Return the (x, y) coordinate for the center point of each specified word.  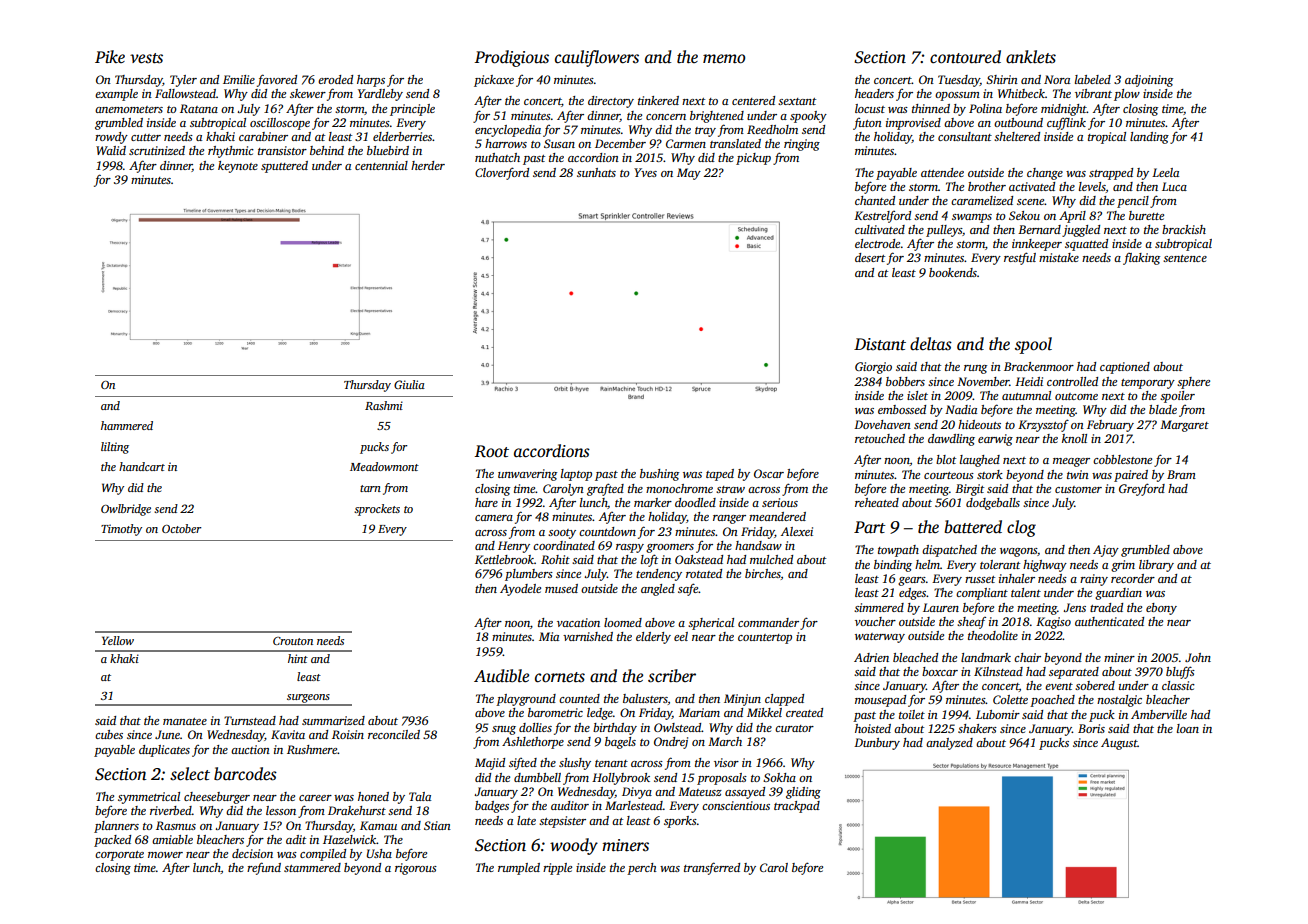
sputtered (284, 167)
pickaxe (494, 81)
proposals (722, 779)
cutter (146, 137)
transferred (712, 868)
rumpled (519, 869)
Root (492, 451)
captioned (1125, 368)
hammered (127, 425)
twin (1078, 474)
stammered (312, 867)
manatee (185, 721)
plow (1127, 95)
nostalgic (1119, 701)
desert (870, 257)
